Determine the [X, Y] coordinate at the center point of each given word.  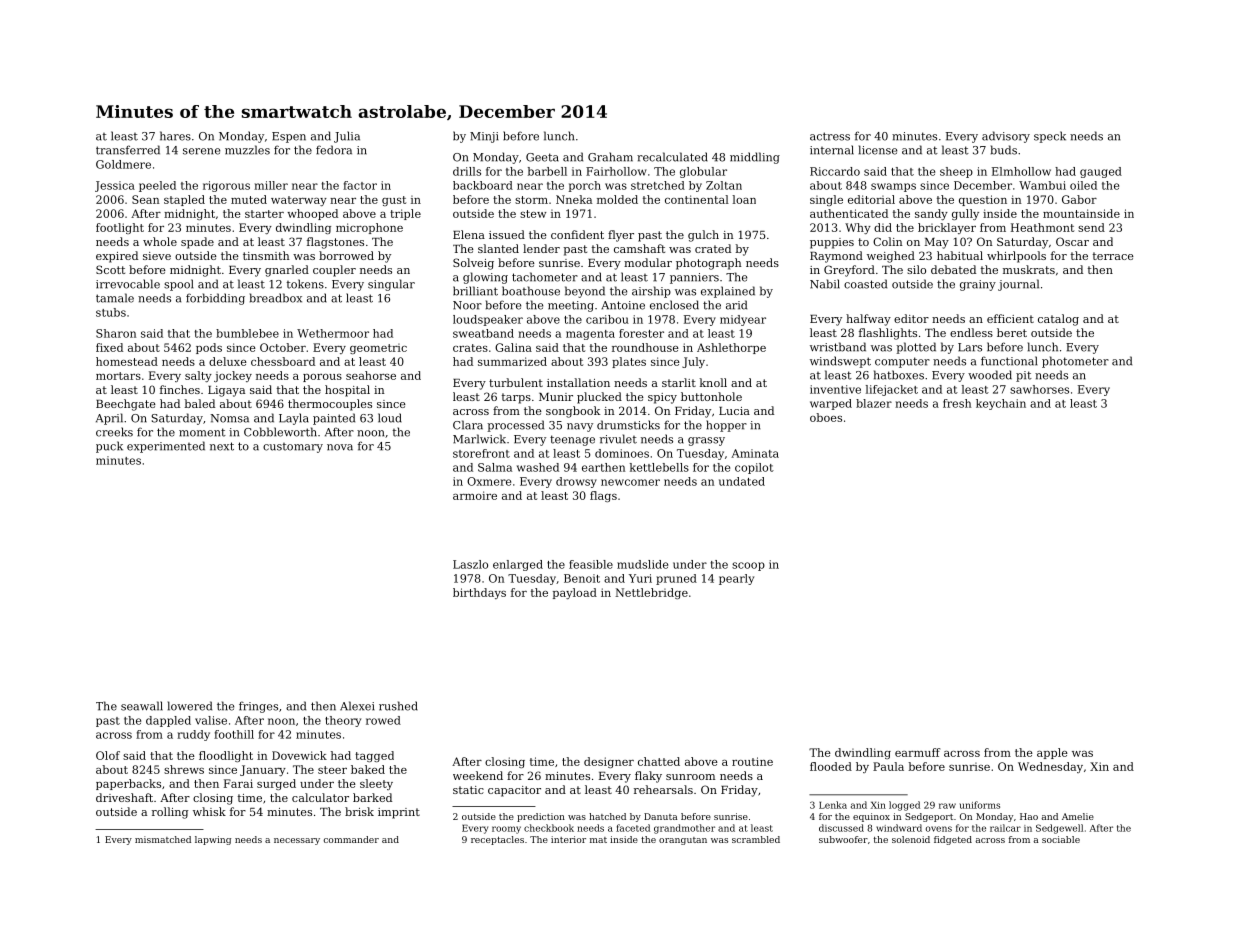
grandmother [684, 829]
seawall [142, 706]
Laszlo [470, 564]
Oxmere [489, 481]
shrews [184, 769]
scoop [748, 566]
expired [117, 257]
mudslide [642, 564]
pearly [736, 579]
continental [697, 199]
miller [271, 185]
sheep [956, 172]
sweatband [483, 333]
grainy [978, 285]
